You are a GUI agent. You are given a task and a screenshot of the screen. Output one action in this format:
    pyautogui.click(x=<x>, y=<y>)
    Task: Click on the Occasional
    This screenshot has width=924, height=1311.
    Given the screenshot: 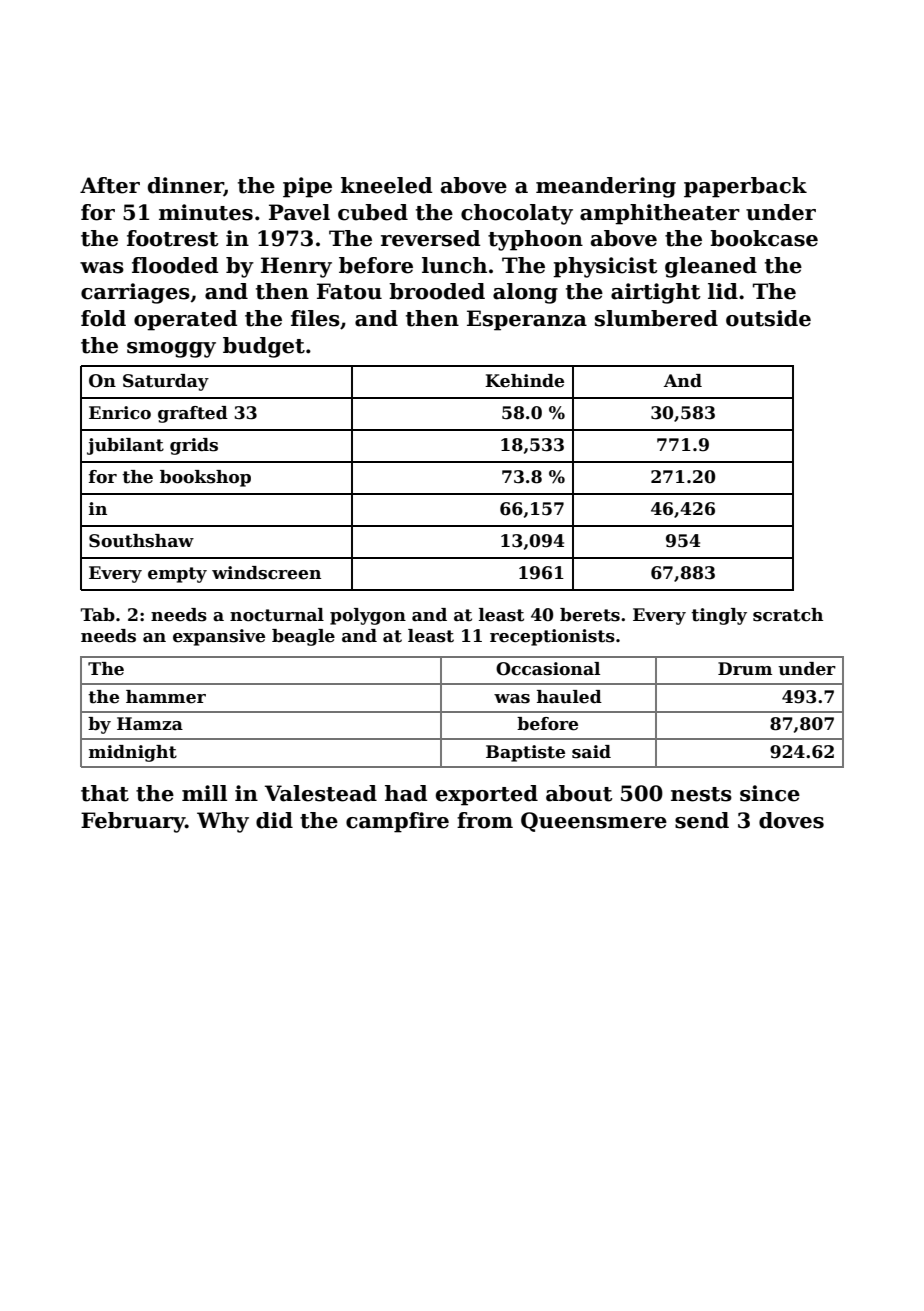 What is the action you would take?
    pyautogui.click(x=548, y=669)
